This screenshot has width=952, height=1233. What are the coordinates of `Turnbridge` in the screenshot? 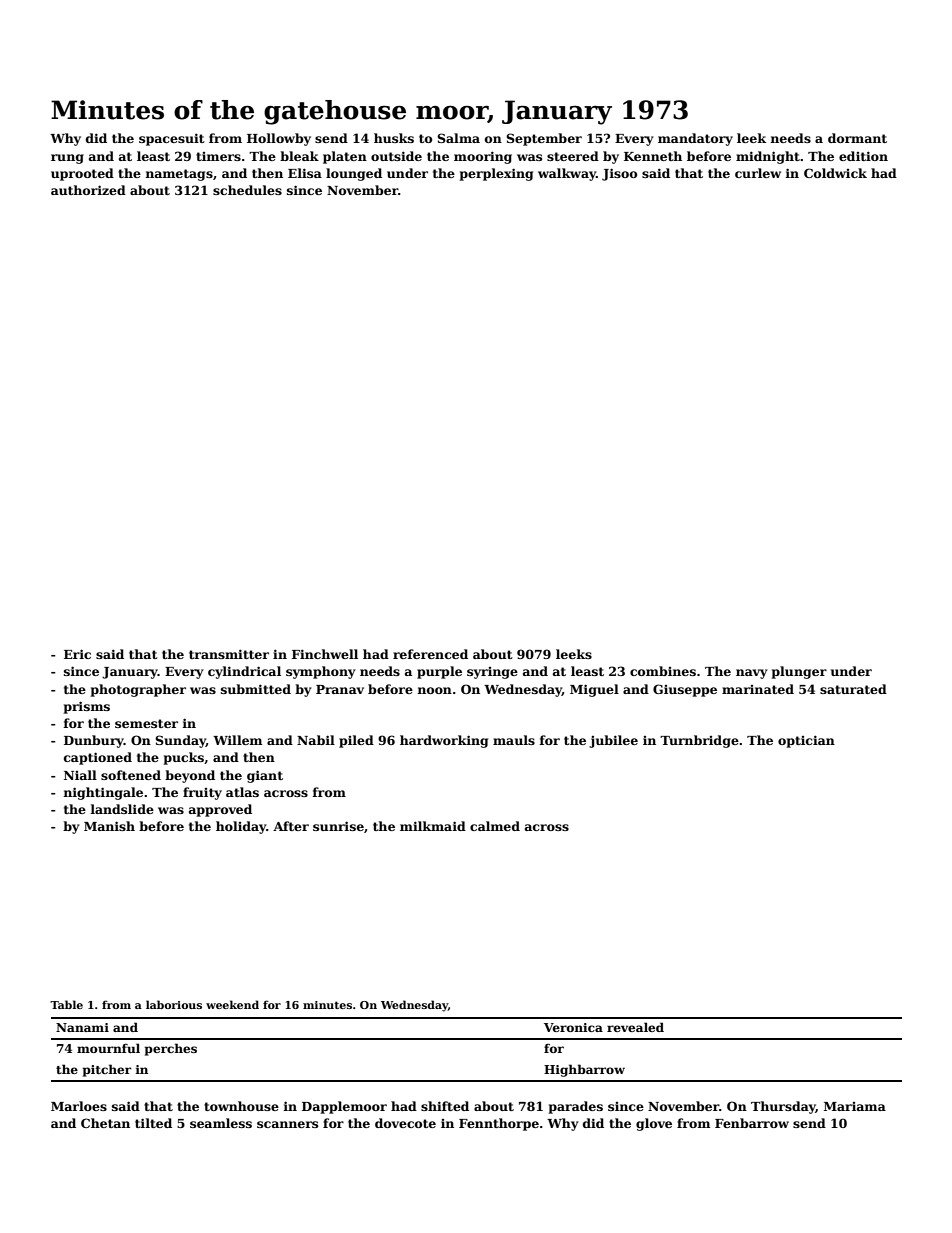 It's located at (699, 741).
